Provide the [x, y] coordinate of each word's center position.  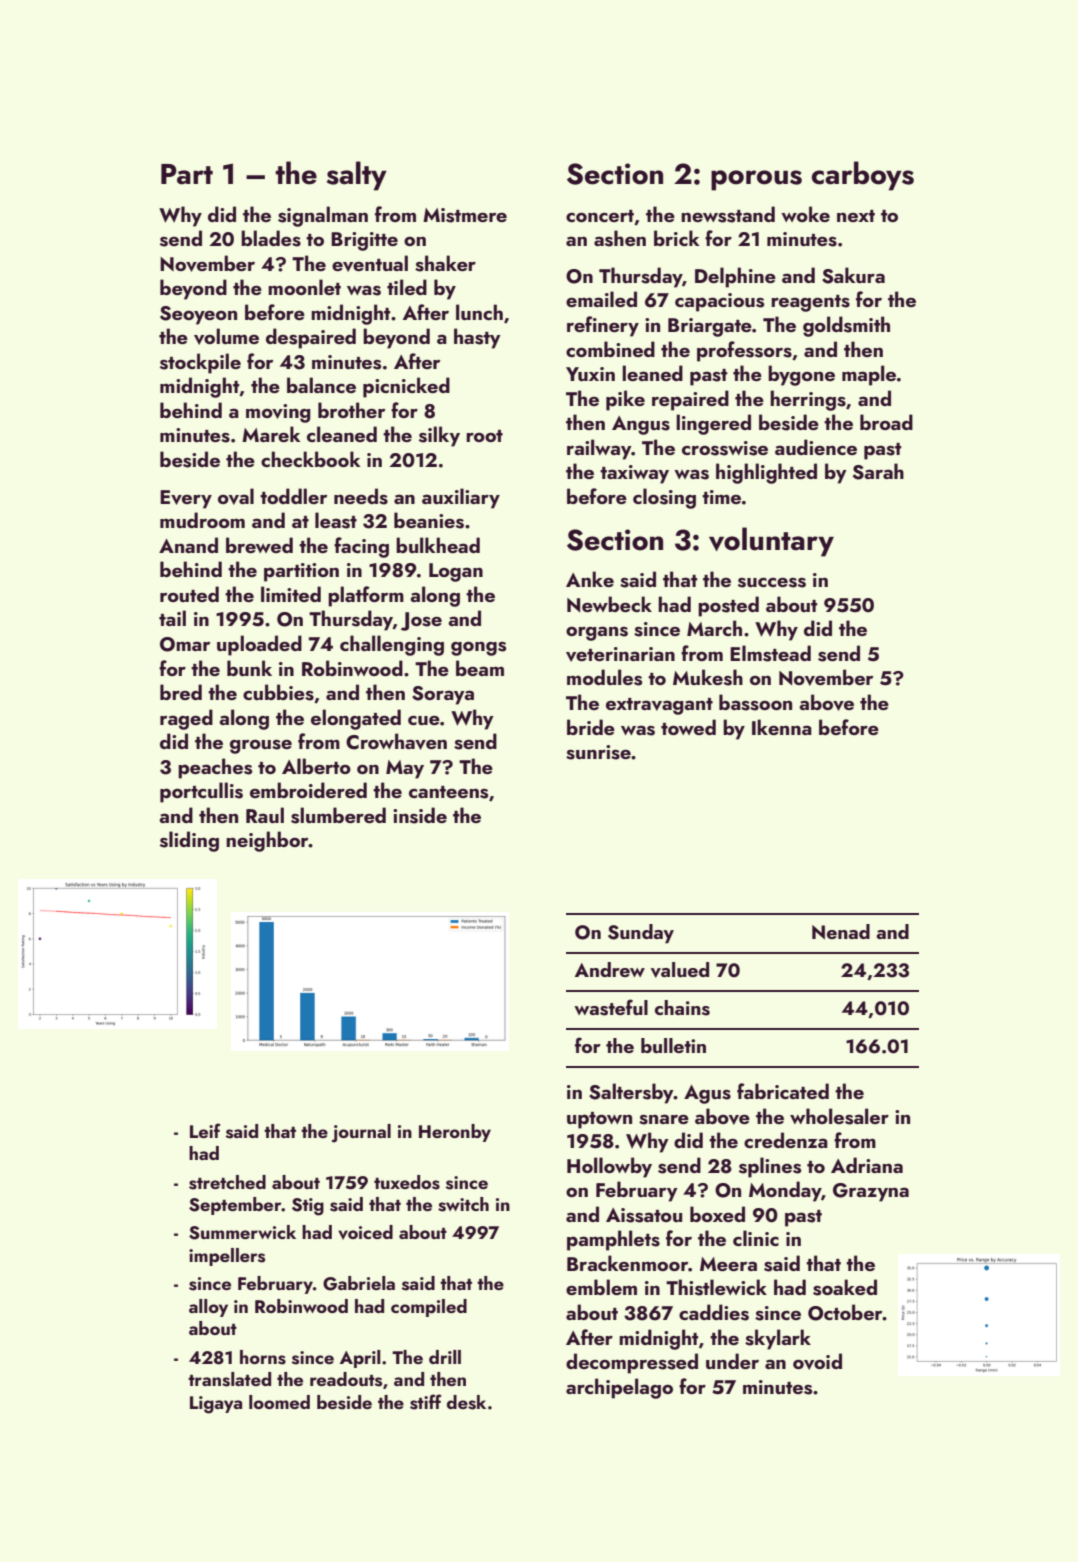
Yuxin [590, 374]
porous [756, 180]
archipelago [619, 1388]
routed [189, 594]
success [772, 583]
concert [600, 216]
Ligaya [216, 1405]
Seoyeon [198, 315]
